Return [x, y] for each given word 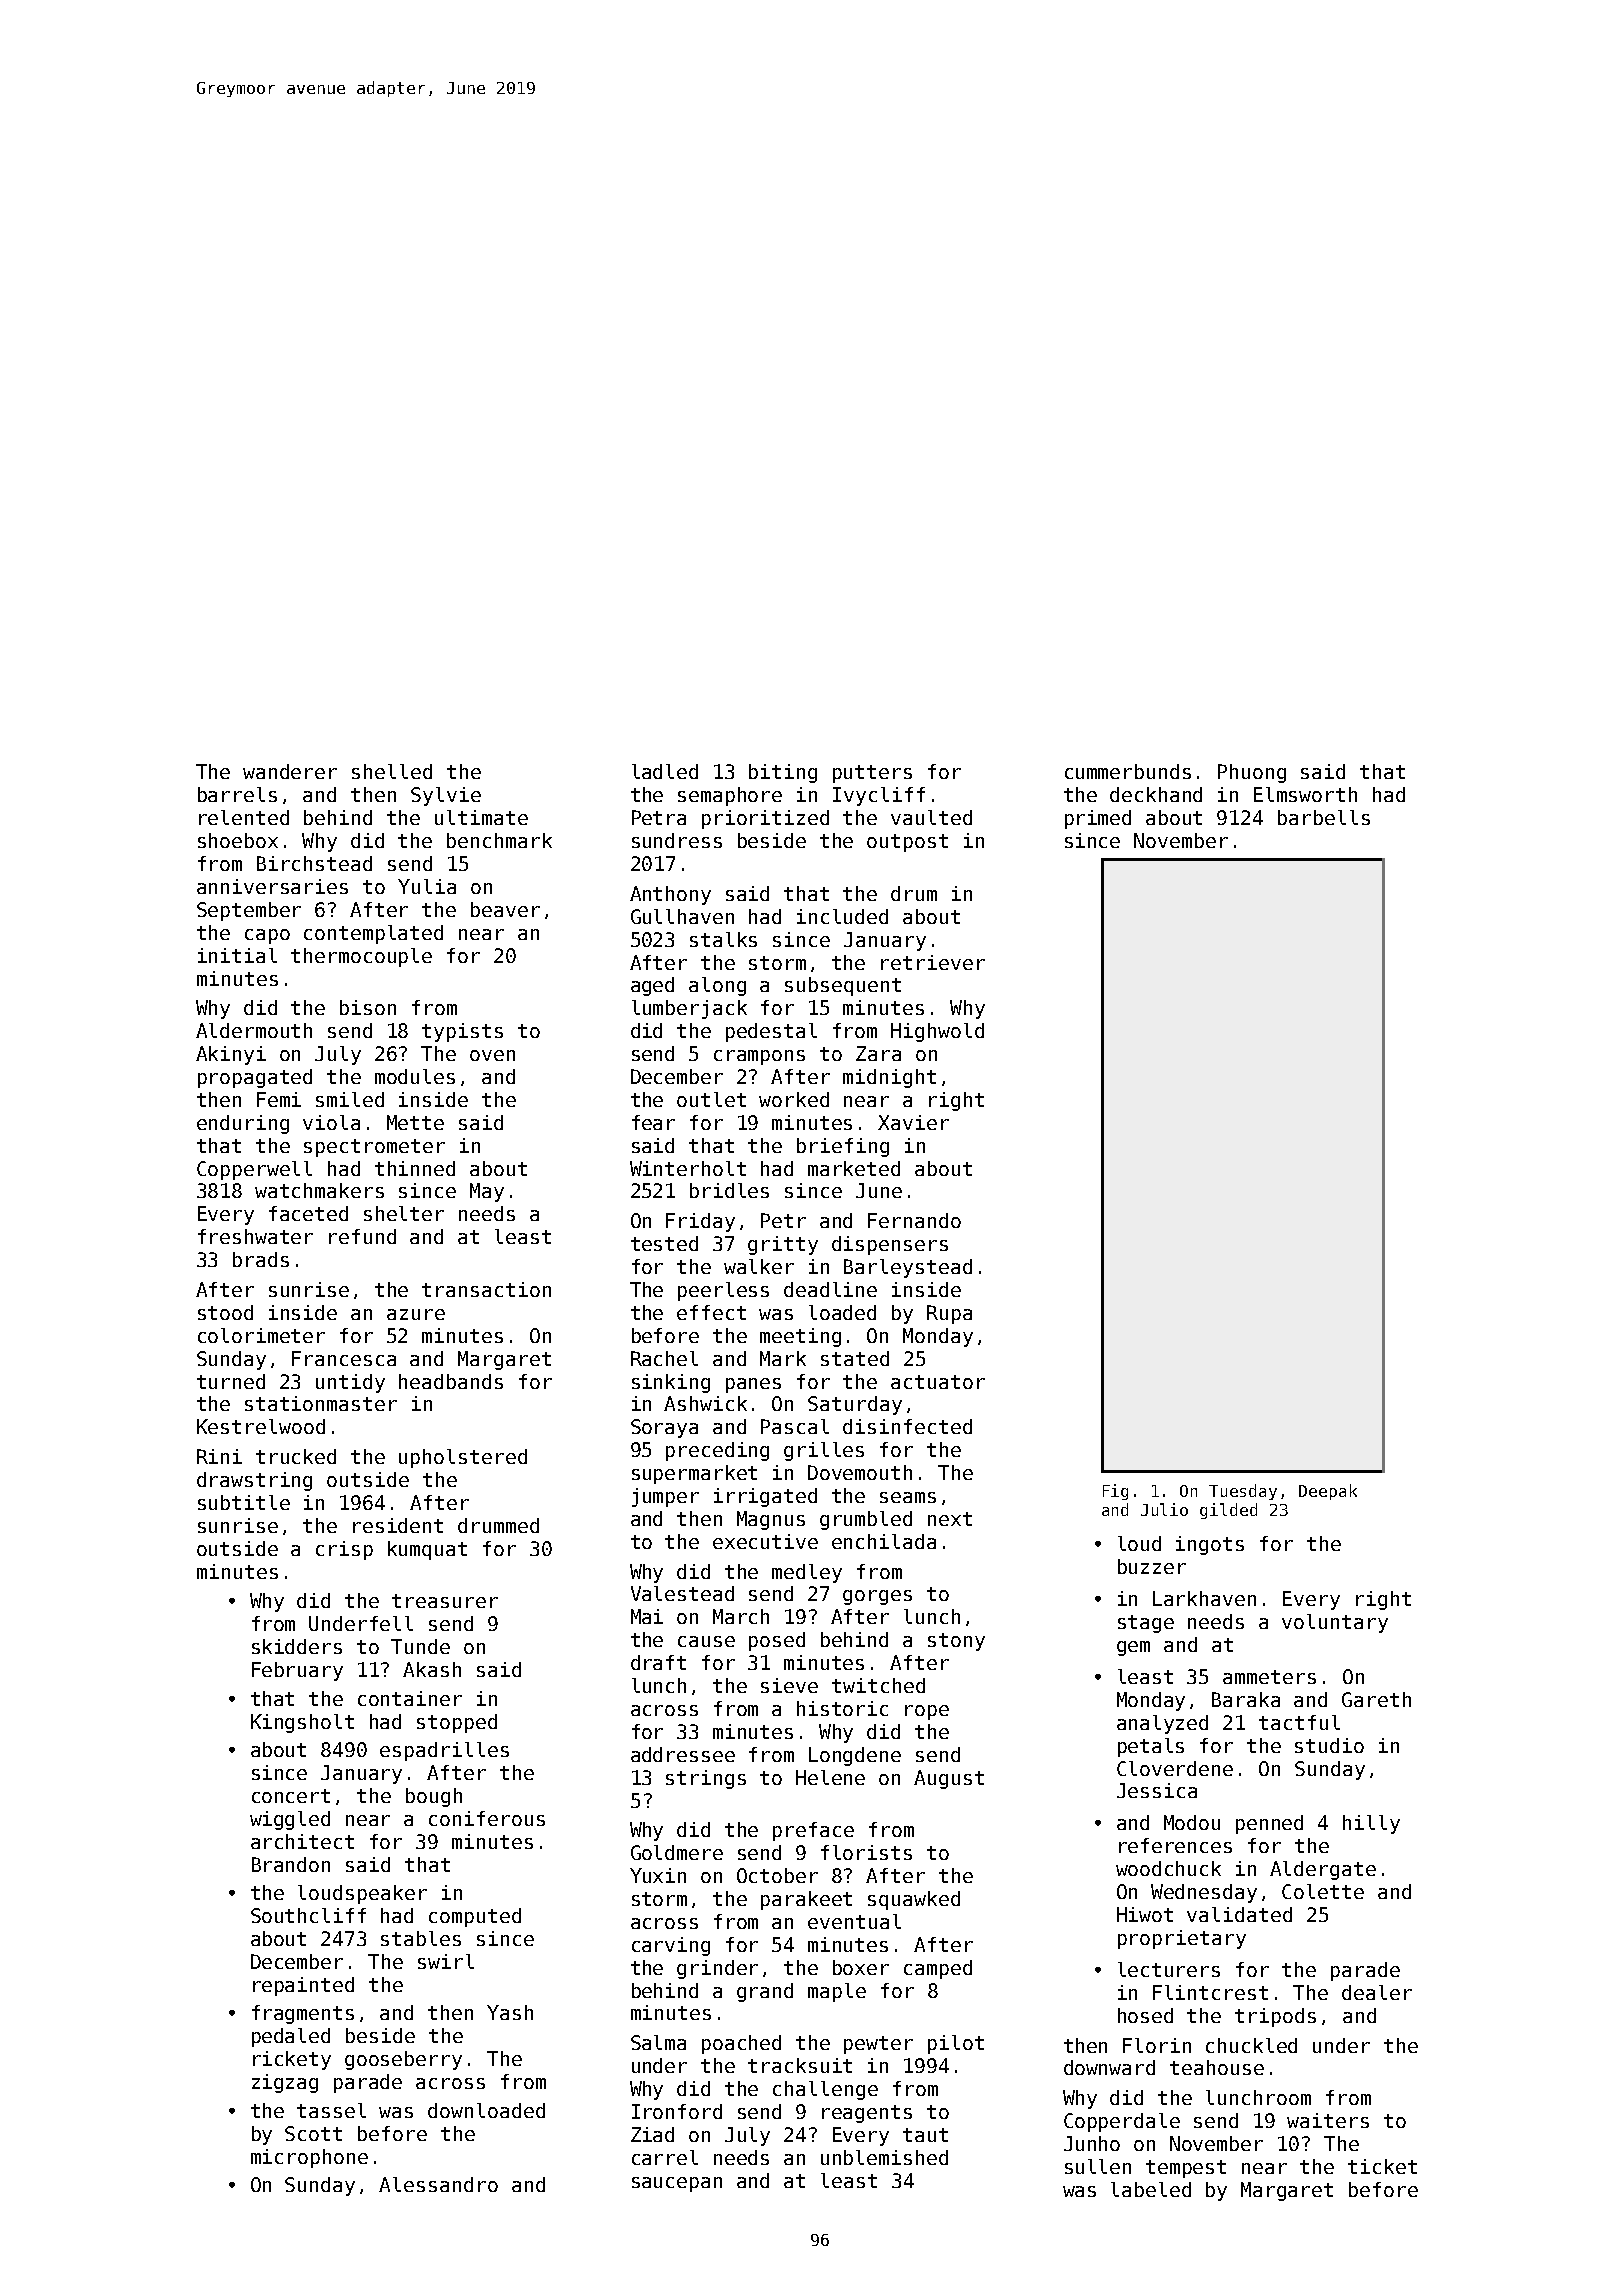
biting [783, 773]
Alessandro [438, 2184]
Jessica [1157, 1790]
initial [237, 955]
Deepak [1328, 1492]
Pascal [795, 1426]
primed [1098, 819]
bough [434, 1797]
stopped [457, 1723]
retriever [933, 962]
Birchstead [314, 863]
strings [706, 1779]
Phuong [1252, 773]
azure [416, 1314]
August [949, 1779]
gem [1133, 1648]
